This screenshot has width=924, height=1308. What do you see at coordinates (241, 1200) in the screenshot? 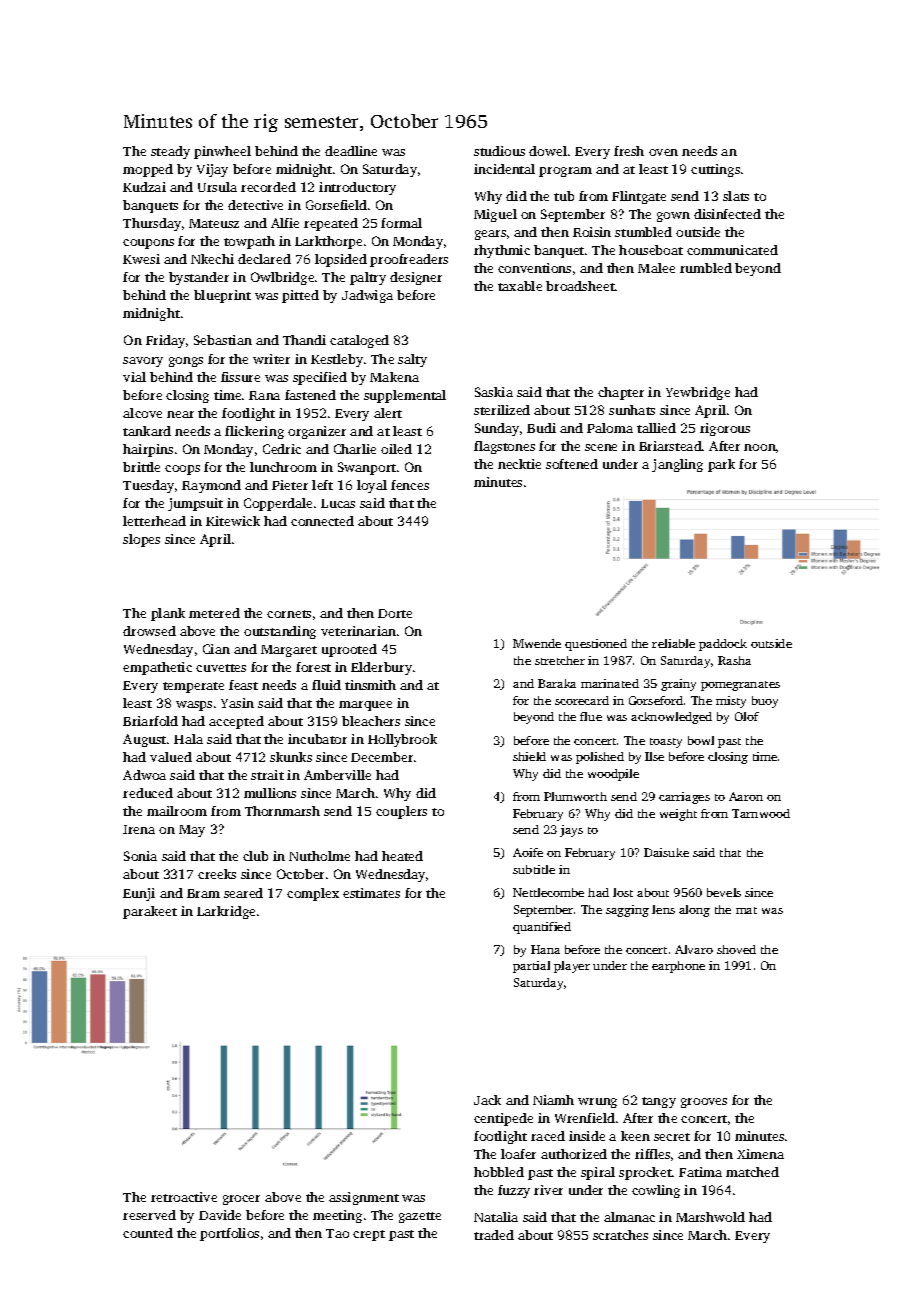
I see `grocer` at bounding box center [241, 1200].
